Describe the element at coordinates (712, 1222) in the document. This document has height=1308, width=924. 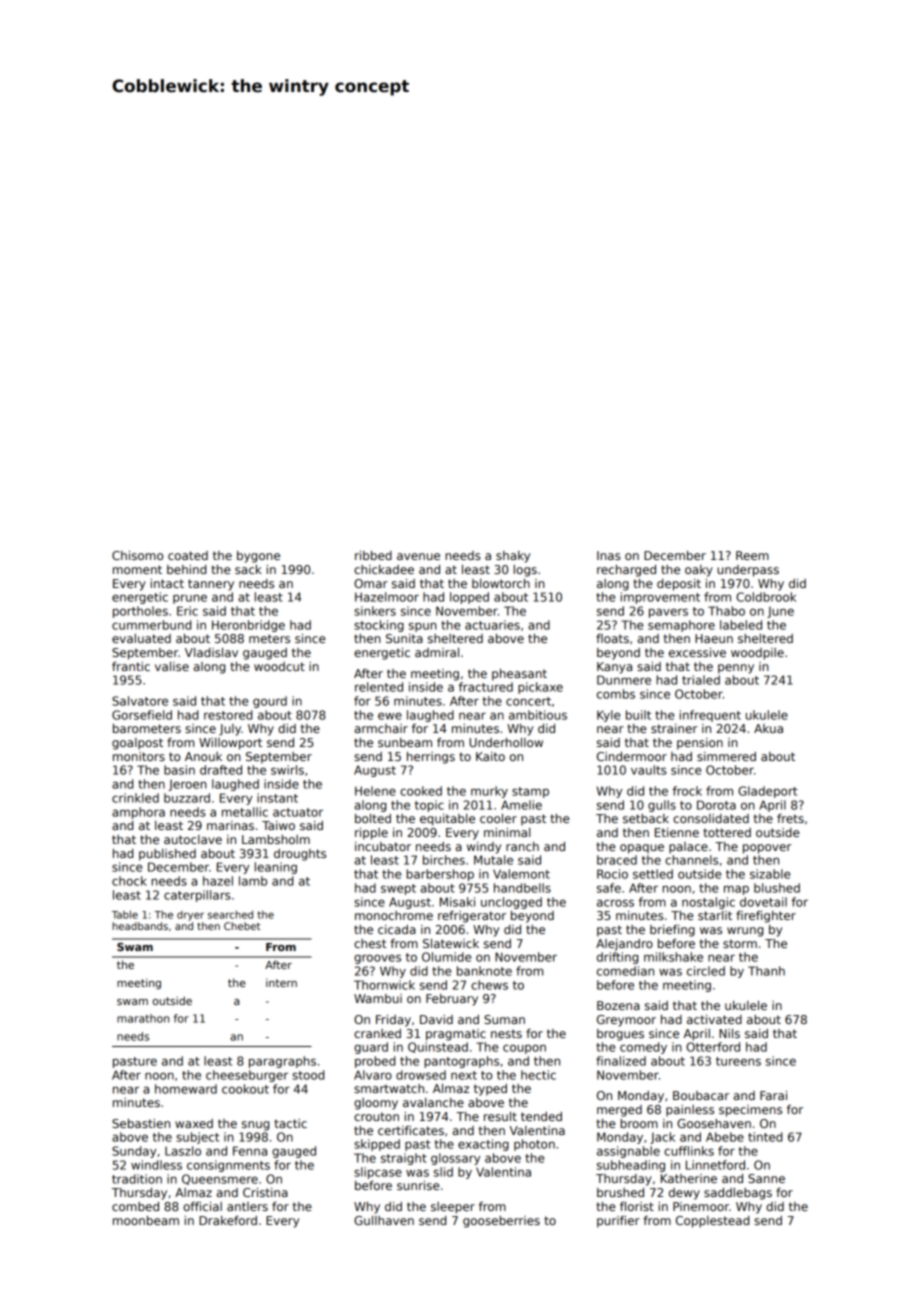
I see `Copplestead` at that location.
